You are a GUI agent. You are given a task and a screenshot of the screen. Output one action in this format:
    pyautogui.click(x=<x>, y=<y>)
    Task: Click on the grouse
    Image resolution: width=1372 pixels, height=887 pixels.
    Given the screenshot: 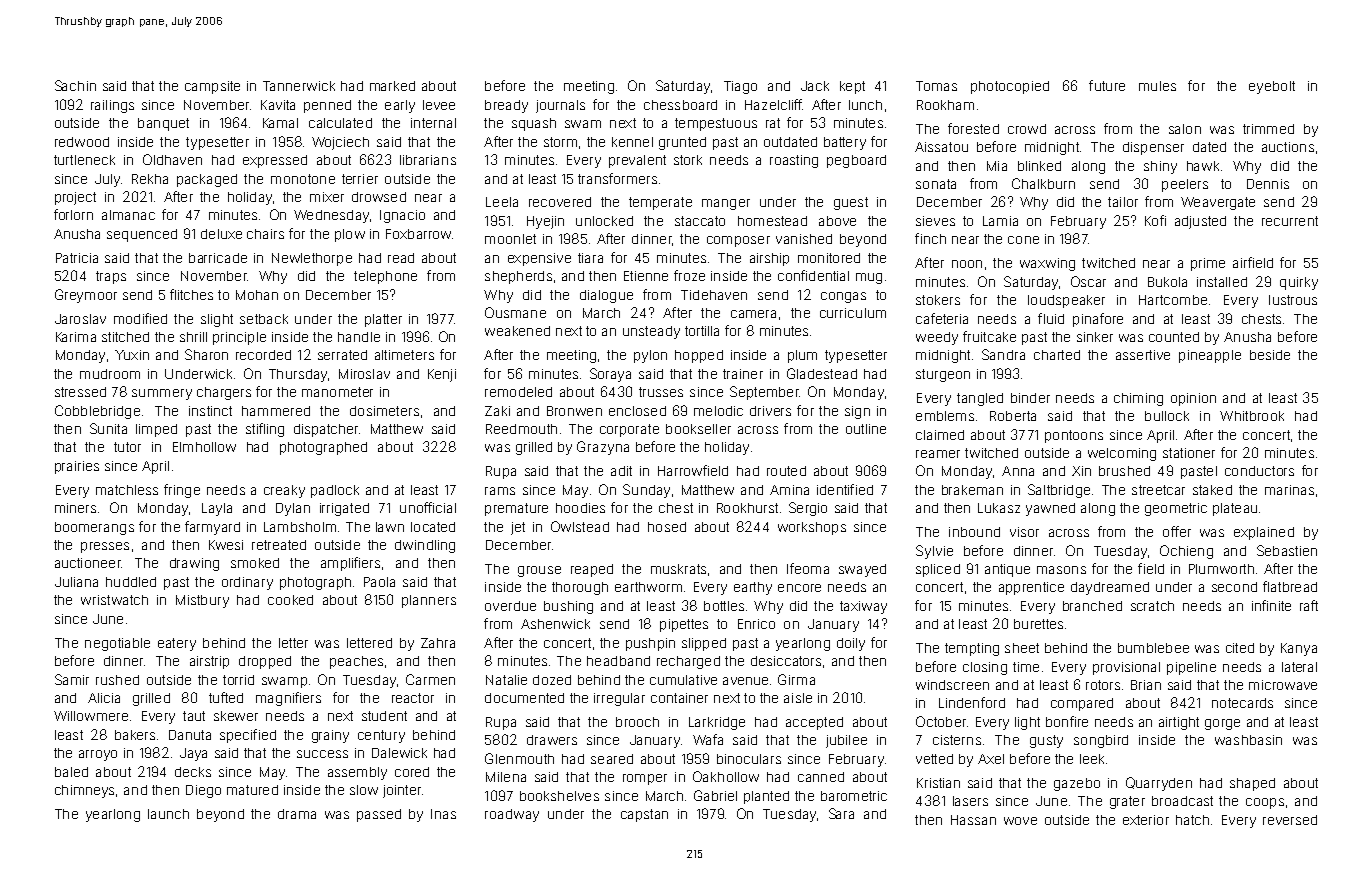 What is the action you would take?
    pyautogui.click(x=539, y=571)
